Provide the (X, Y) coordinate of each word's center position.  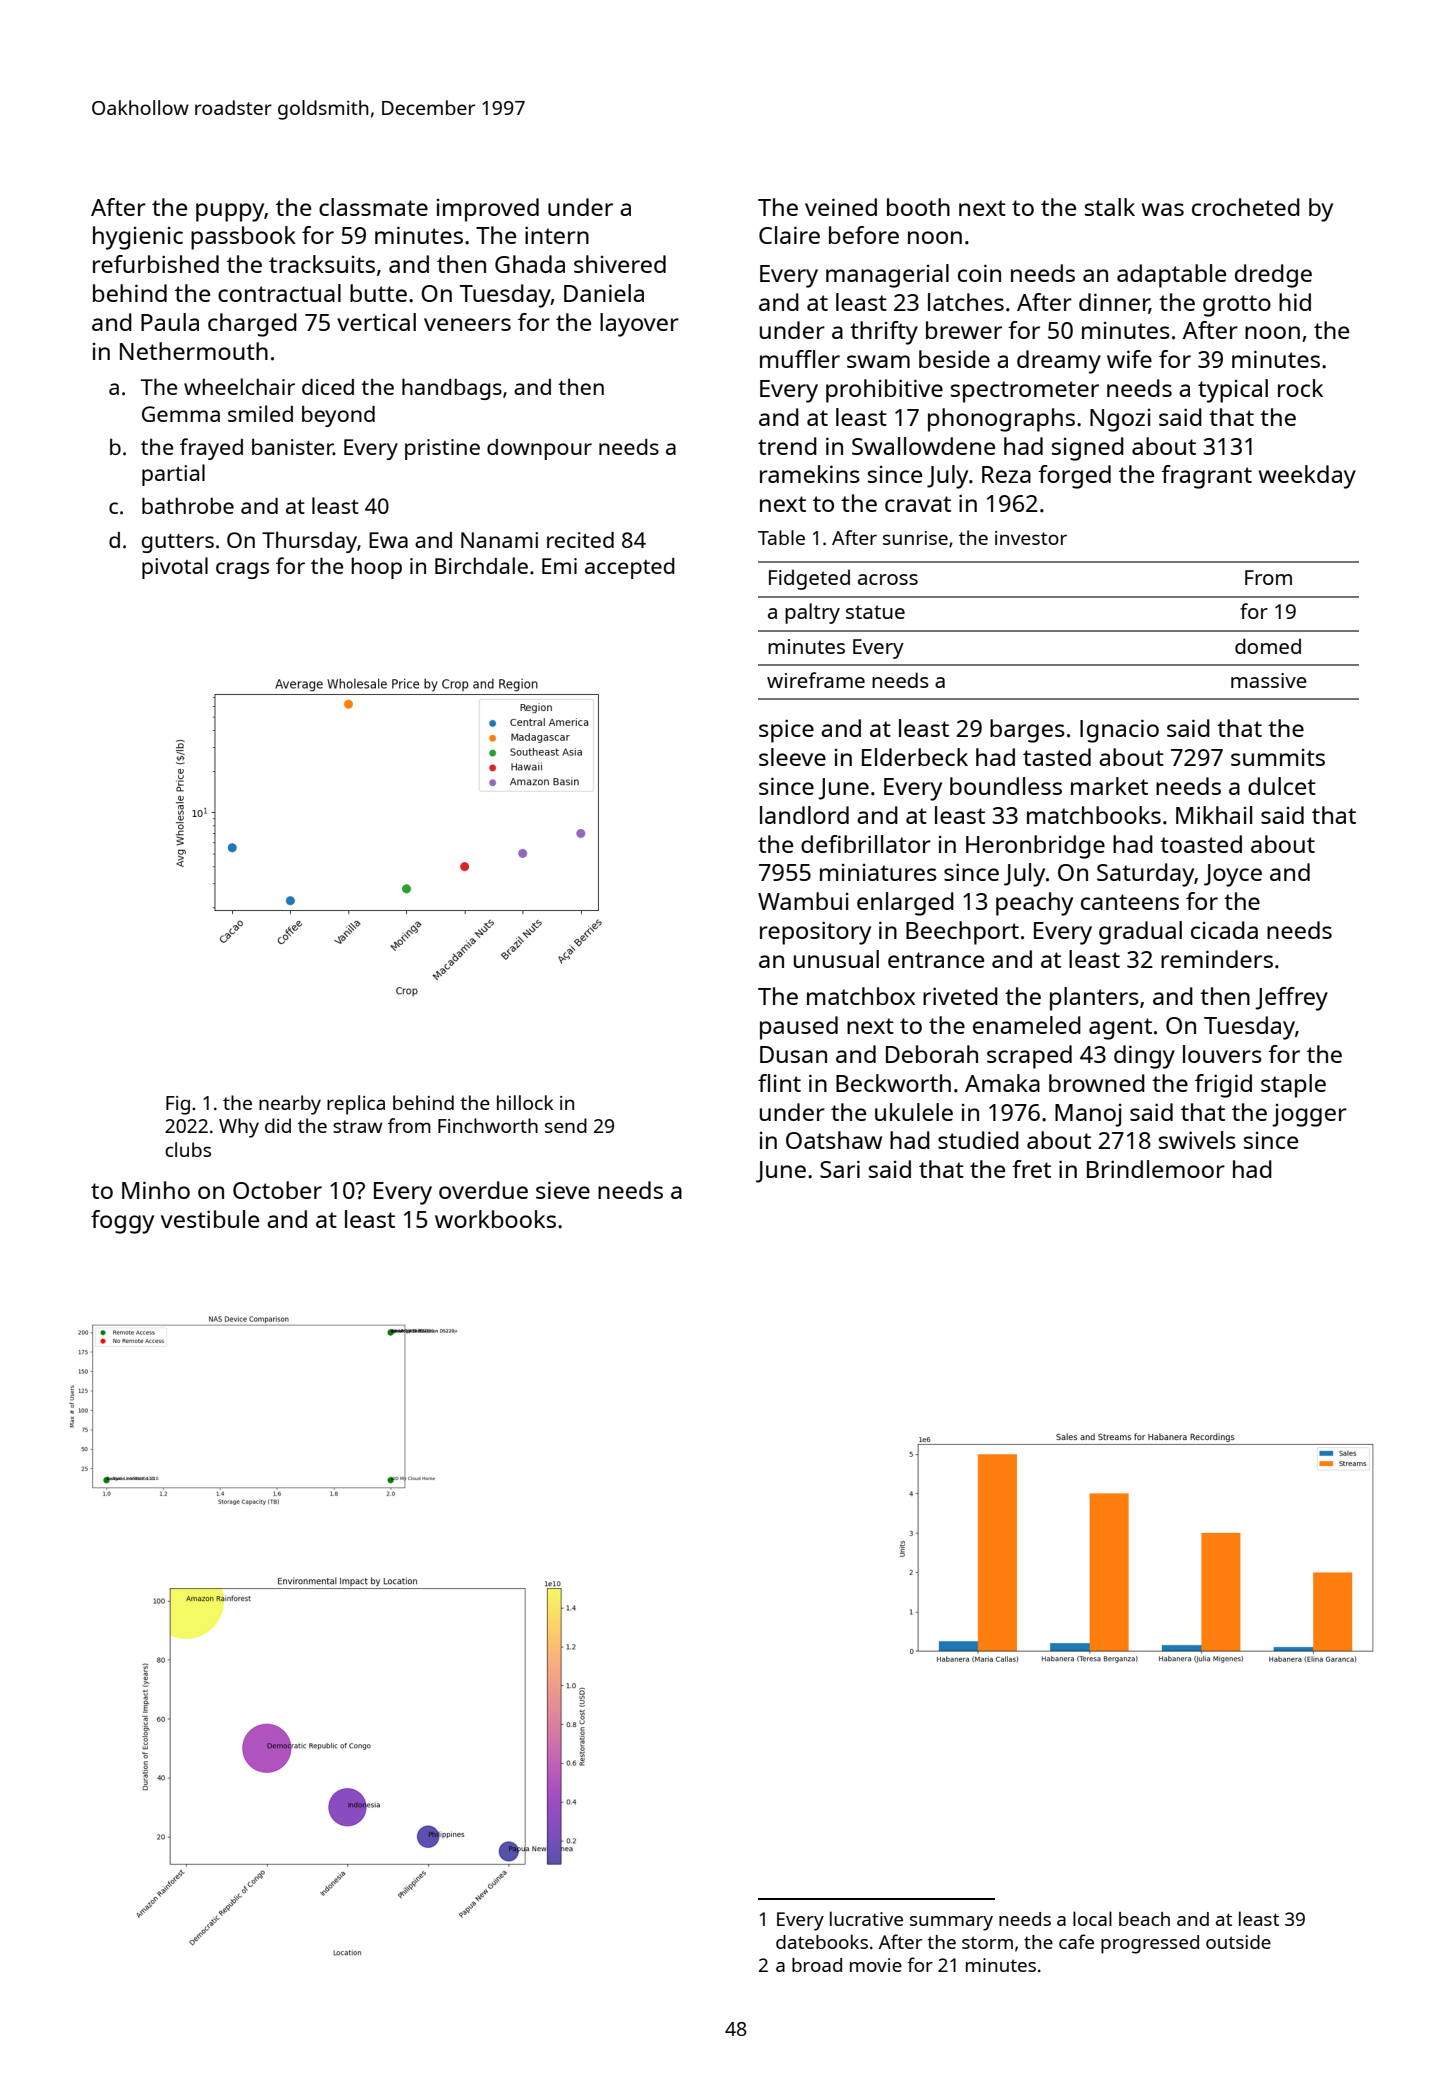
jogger (1309, 1115)
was (1163, 209)
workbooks (495, 1219)
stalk (1110, 207)
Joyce (1233, 875)
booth (918, 207)
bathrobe (188, 505)
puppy (230, 212)
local (1092, 1918)
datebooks (822, 1941)
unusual (836, 959)
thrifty (884, 333)
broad (817, 1965)
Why (239, 1128)
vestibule (210, 1219)
